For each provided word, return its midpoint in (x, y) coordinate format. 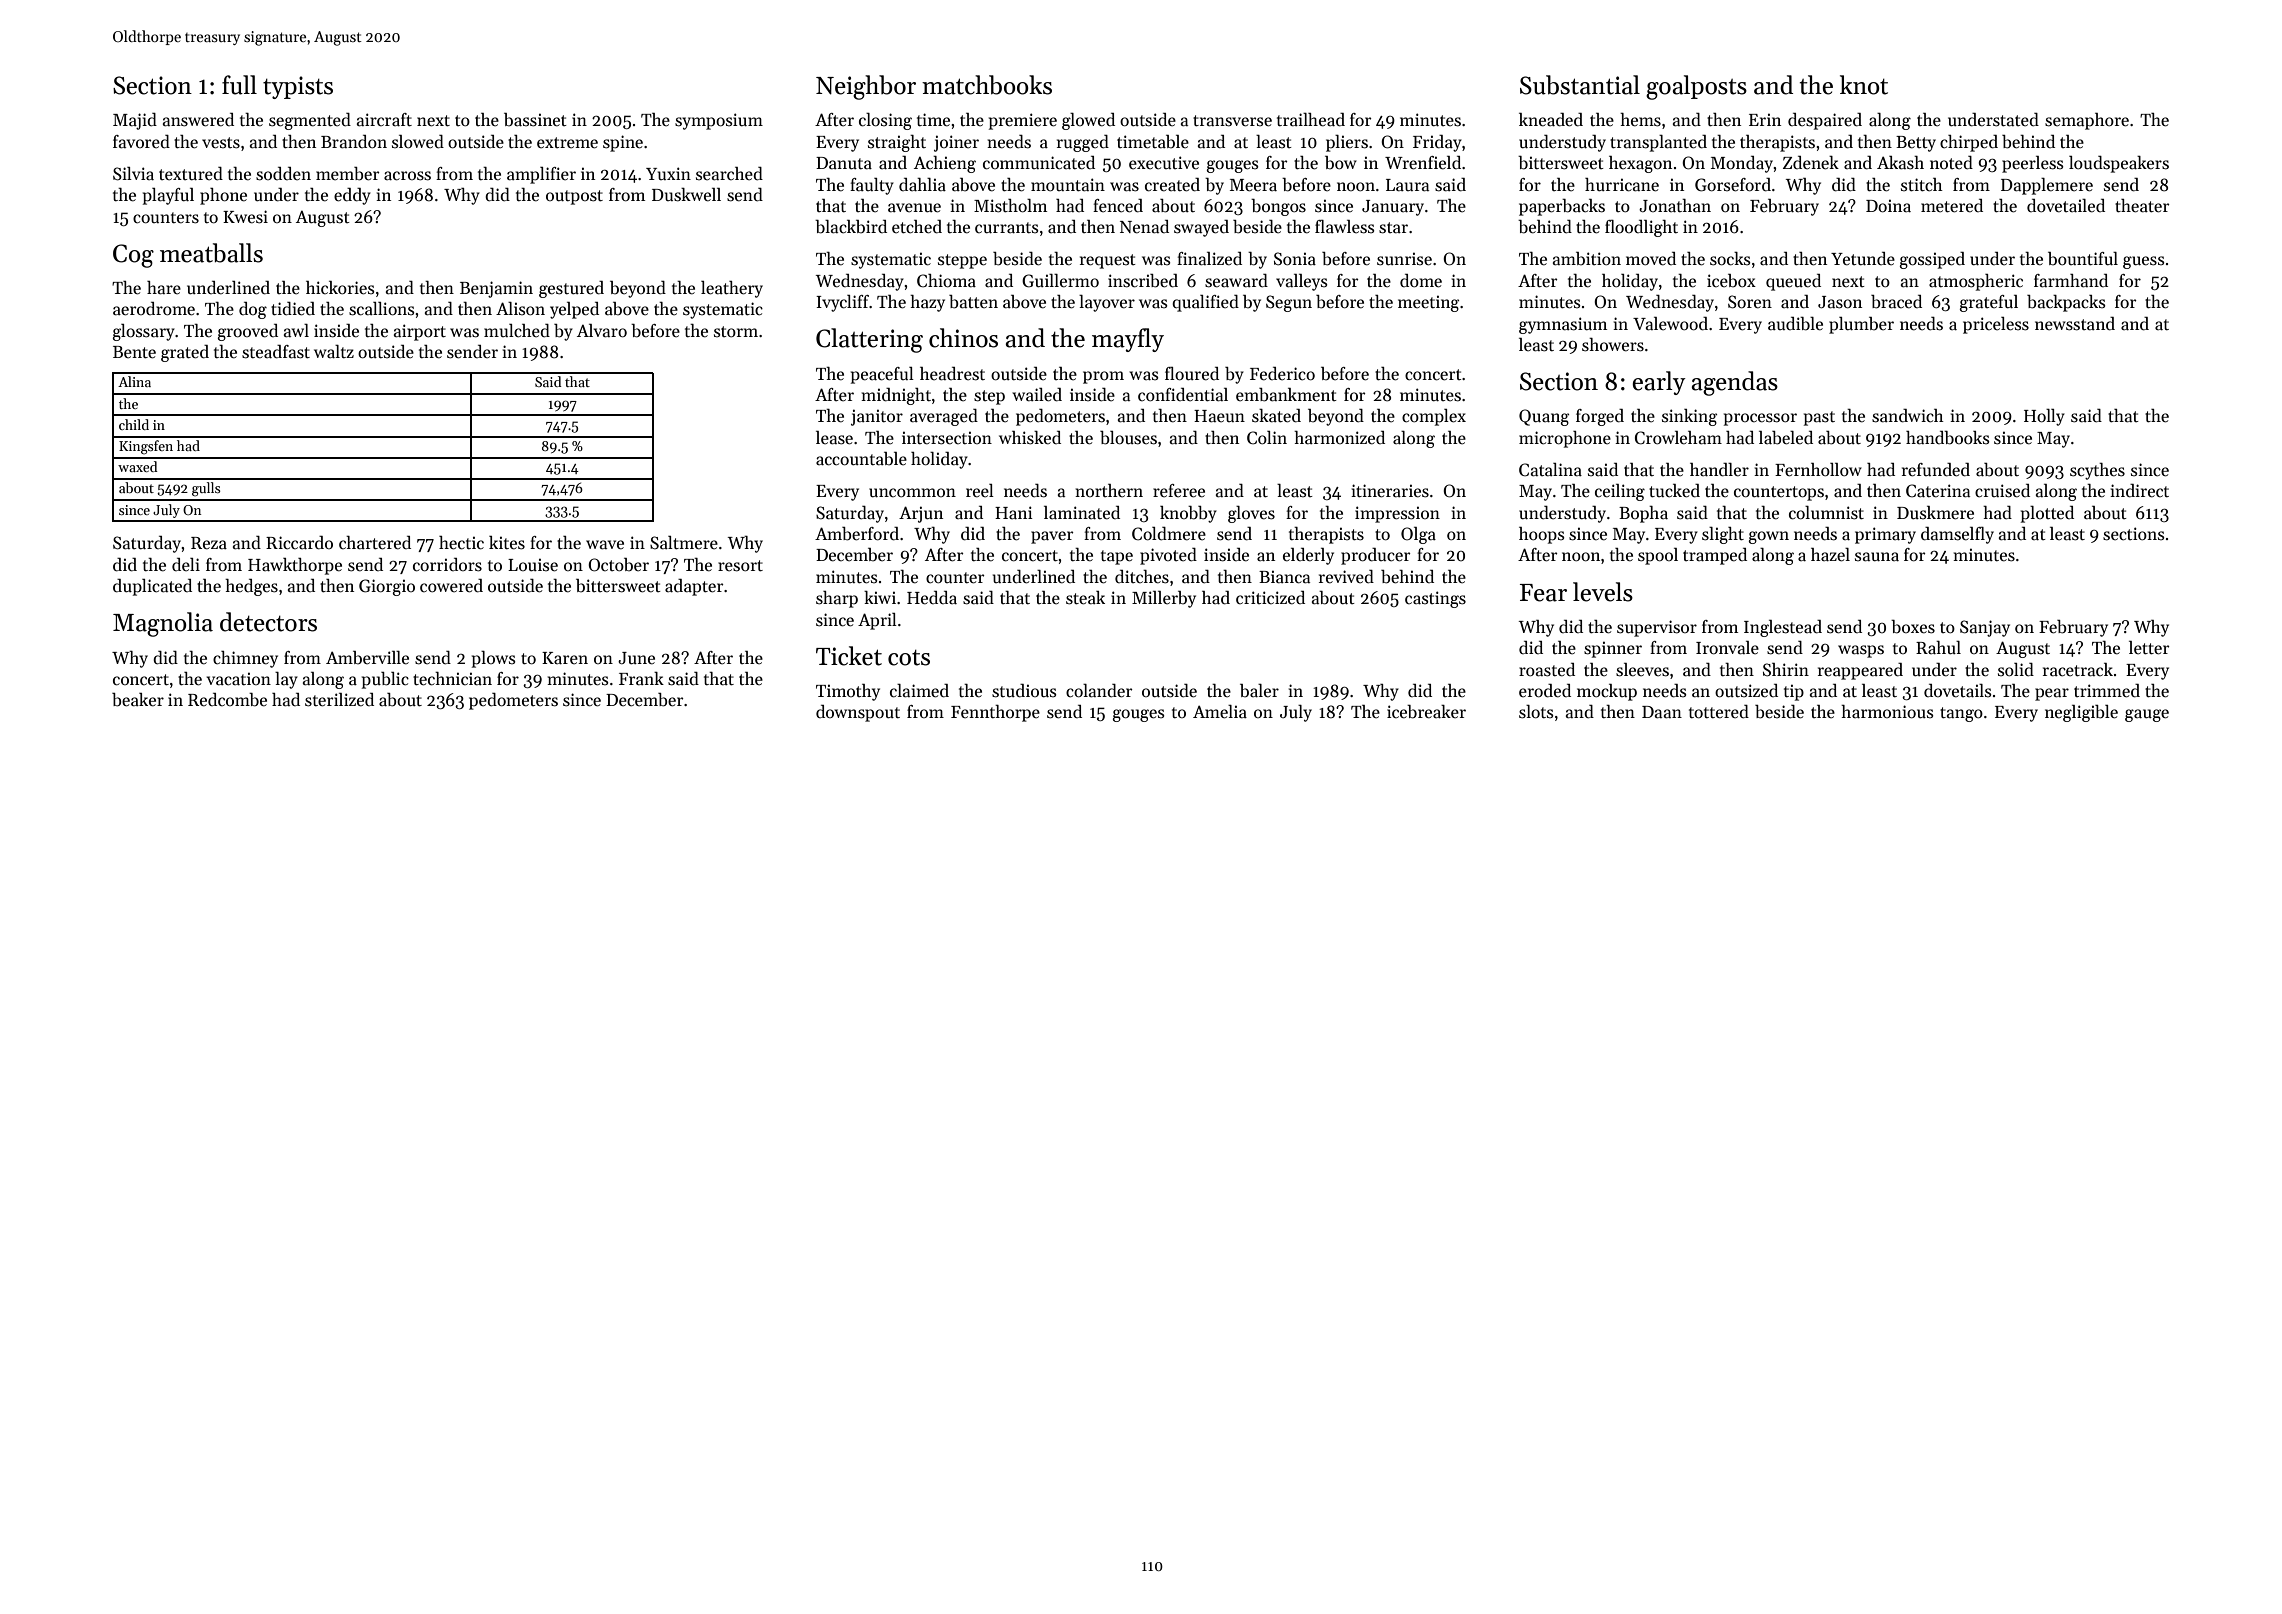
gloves (1251, 514)
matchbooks (987, 85)
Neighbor (866, 87)
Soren (1750, 302)
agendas (1735, 383)
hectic (461, 543)
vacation (238, 679)
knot (1864, 85)
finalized (1209, 259)
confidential (1183, 395)
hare (164, 288)
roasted (1547, 670)
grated (185, 353)
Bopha (1643, 514)
